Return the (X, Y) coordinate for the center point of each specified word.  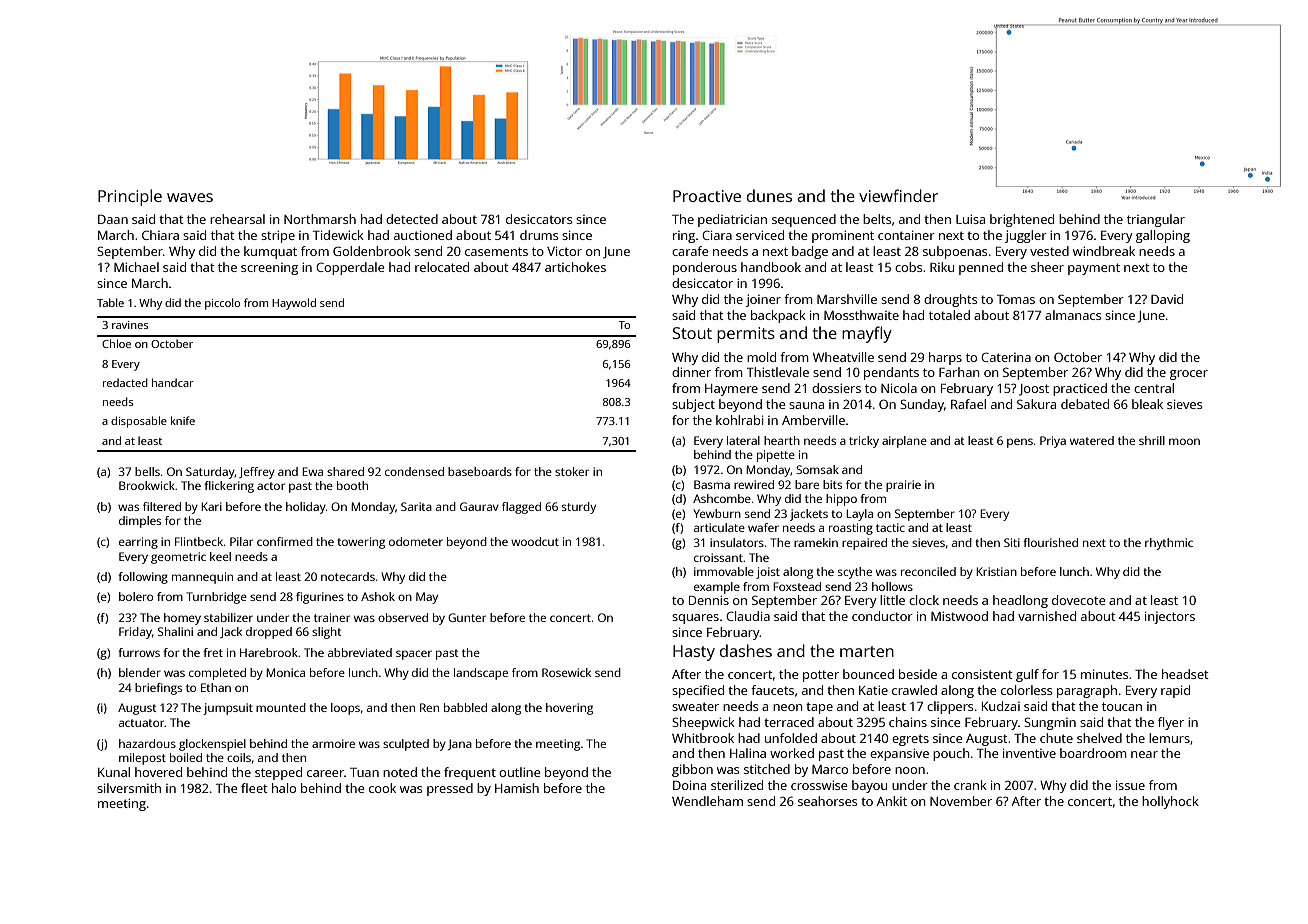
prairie (903, 486)
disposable (139, 422)
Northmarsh (320, 219)
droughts (950, 300)
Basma (712, 484)
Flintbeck (199, 541)
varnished (1047, 616)
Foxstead (797, 586)
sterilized (737, 785)
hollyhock (1170, 802)
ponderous (705, 268)
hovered (158, 772)
